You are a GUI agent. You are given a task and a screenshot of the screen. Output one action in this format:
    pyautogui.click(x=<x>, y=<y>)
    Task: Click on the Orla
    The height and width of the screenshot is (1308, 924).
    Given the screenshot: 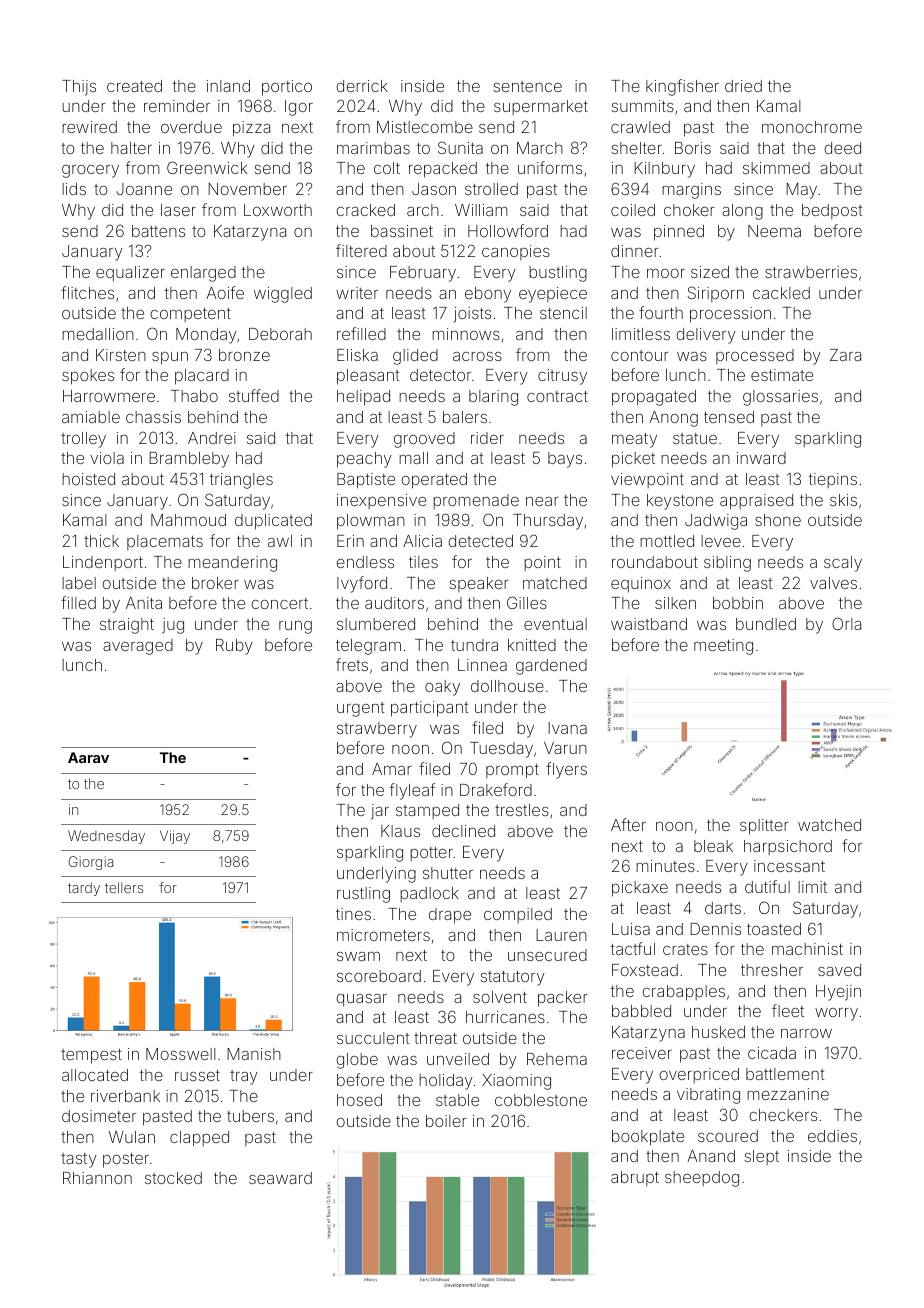 What is the action you would take?
    pyautogui.click(x=846, y=623)
